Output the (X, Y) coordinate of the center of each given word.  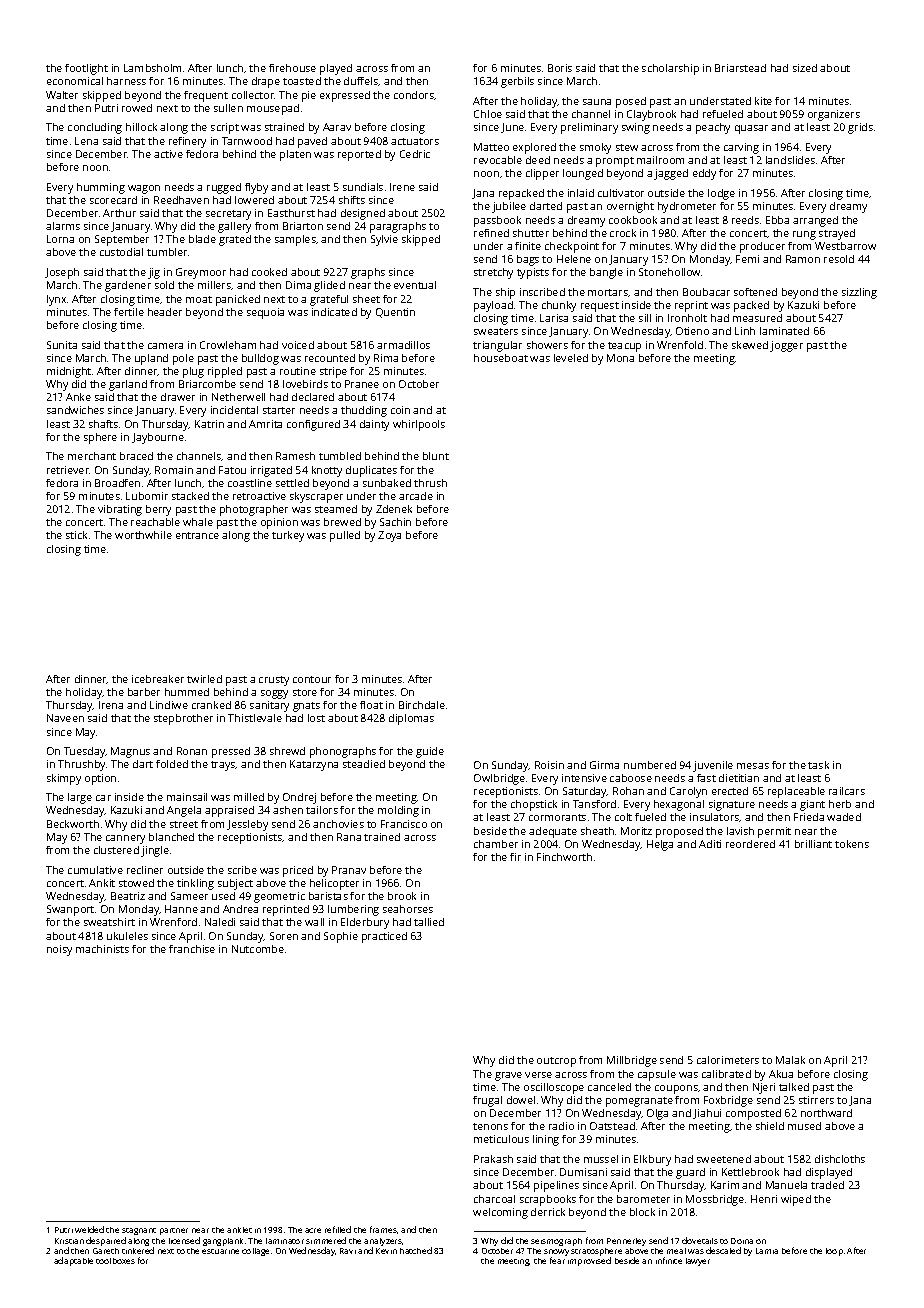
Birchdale (422, 705)
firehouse (292, 68)
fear (557, 1261)
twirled (204, 679)
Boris (560, 68)
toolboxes (115, 1261)
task (818, 765)
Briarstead (740, 68)
